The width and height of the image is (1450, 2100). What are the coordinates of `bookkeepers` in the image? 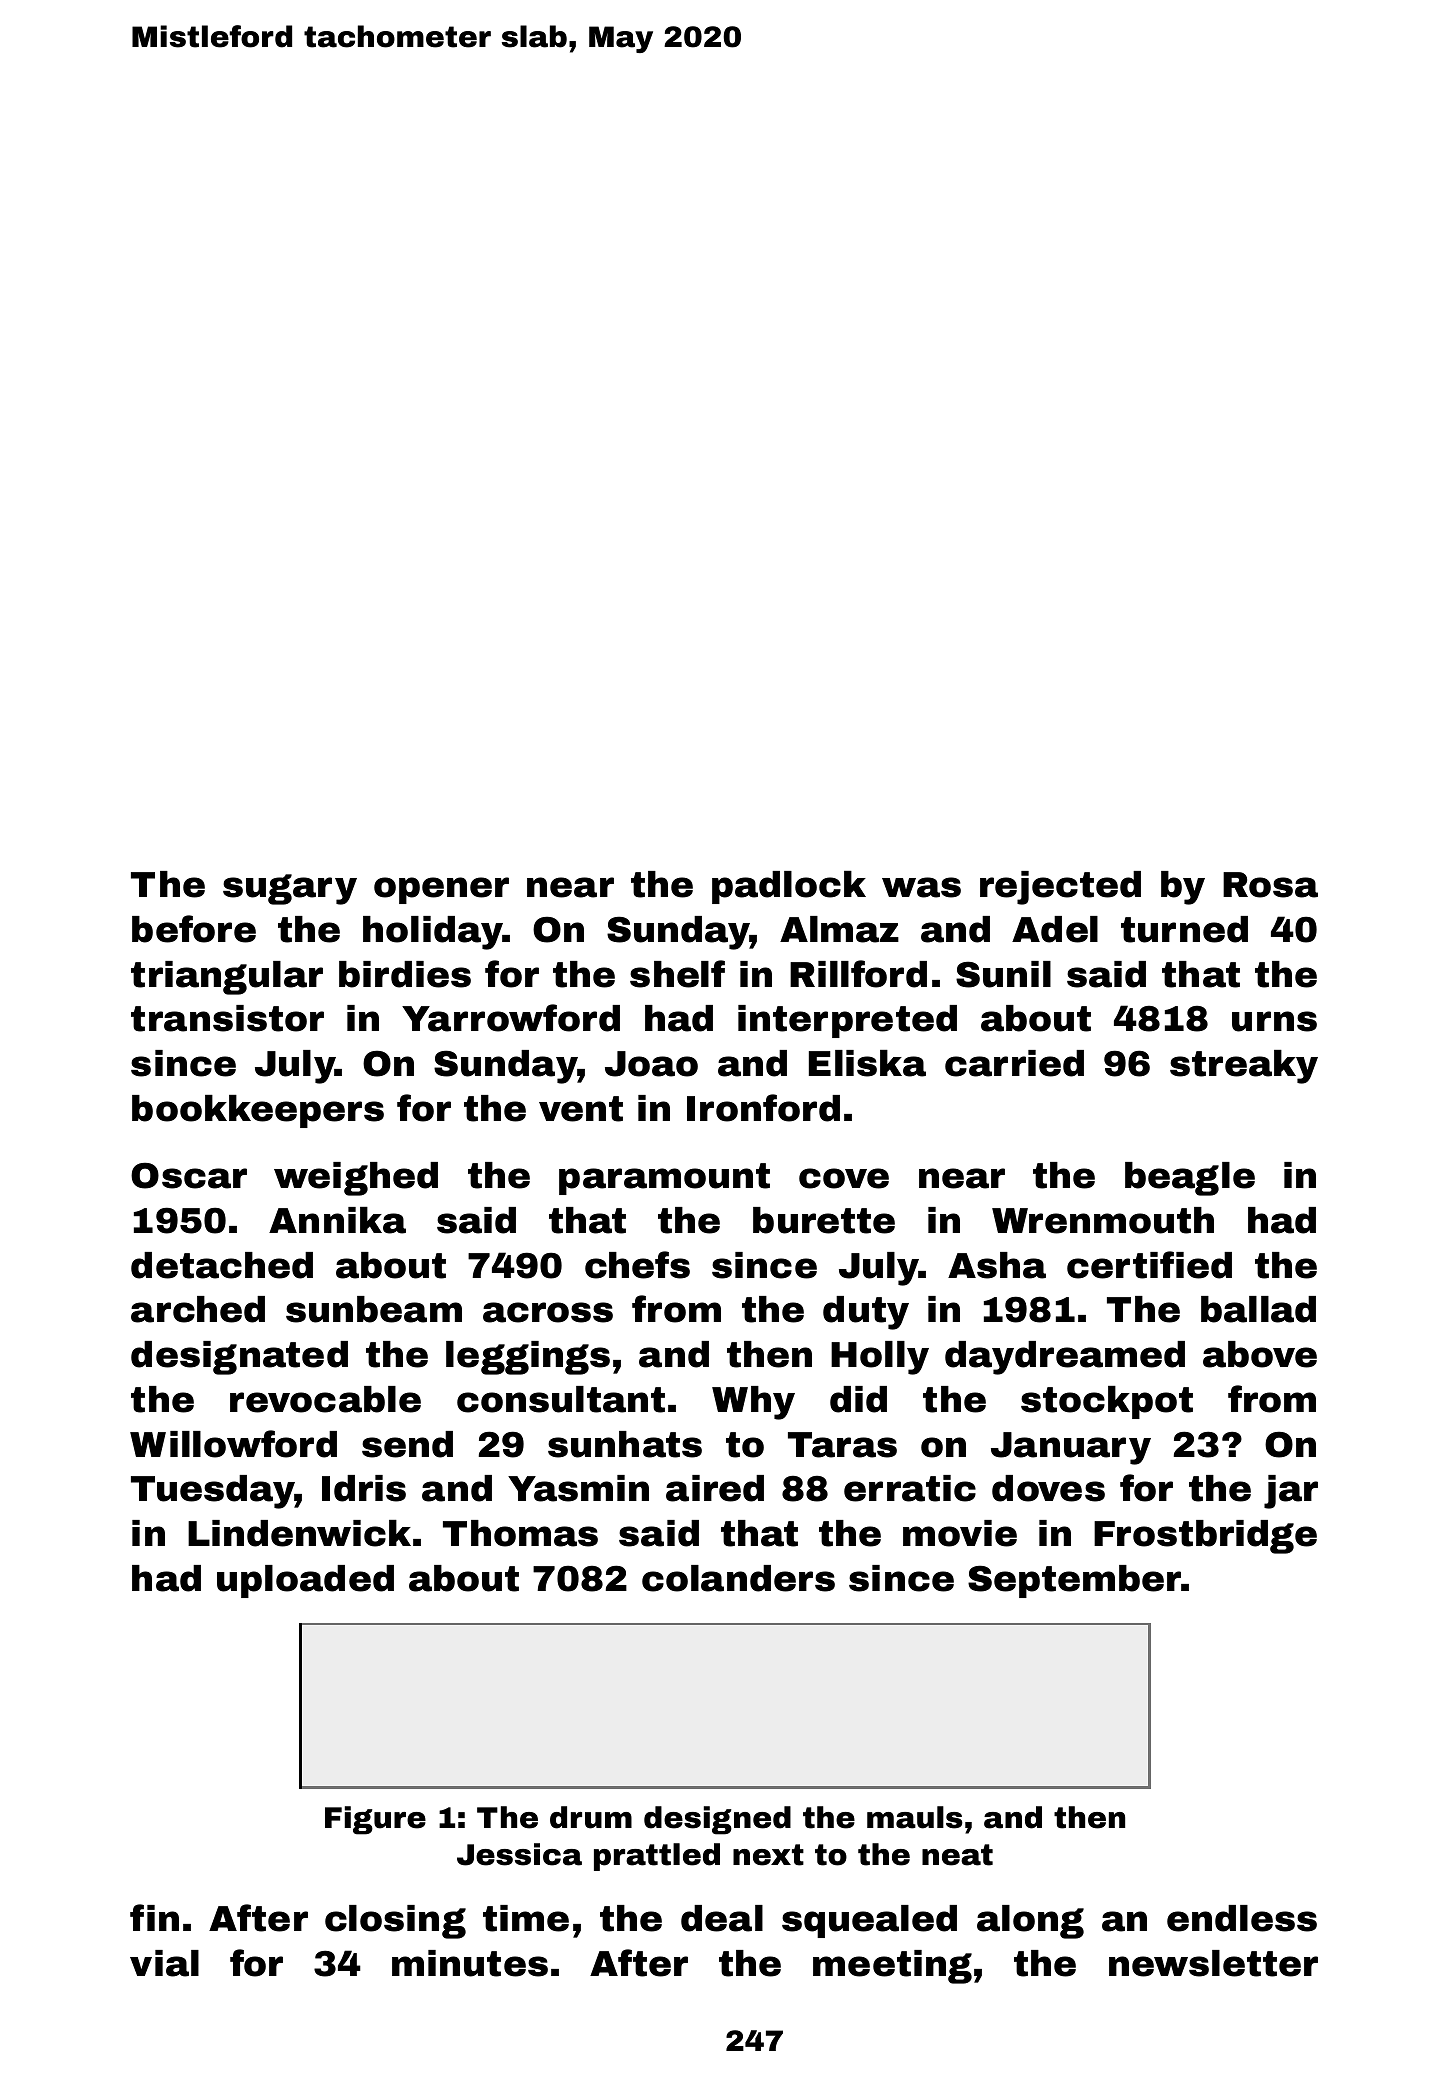 It's located at (258, 1111).
